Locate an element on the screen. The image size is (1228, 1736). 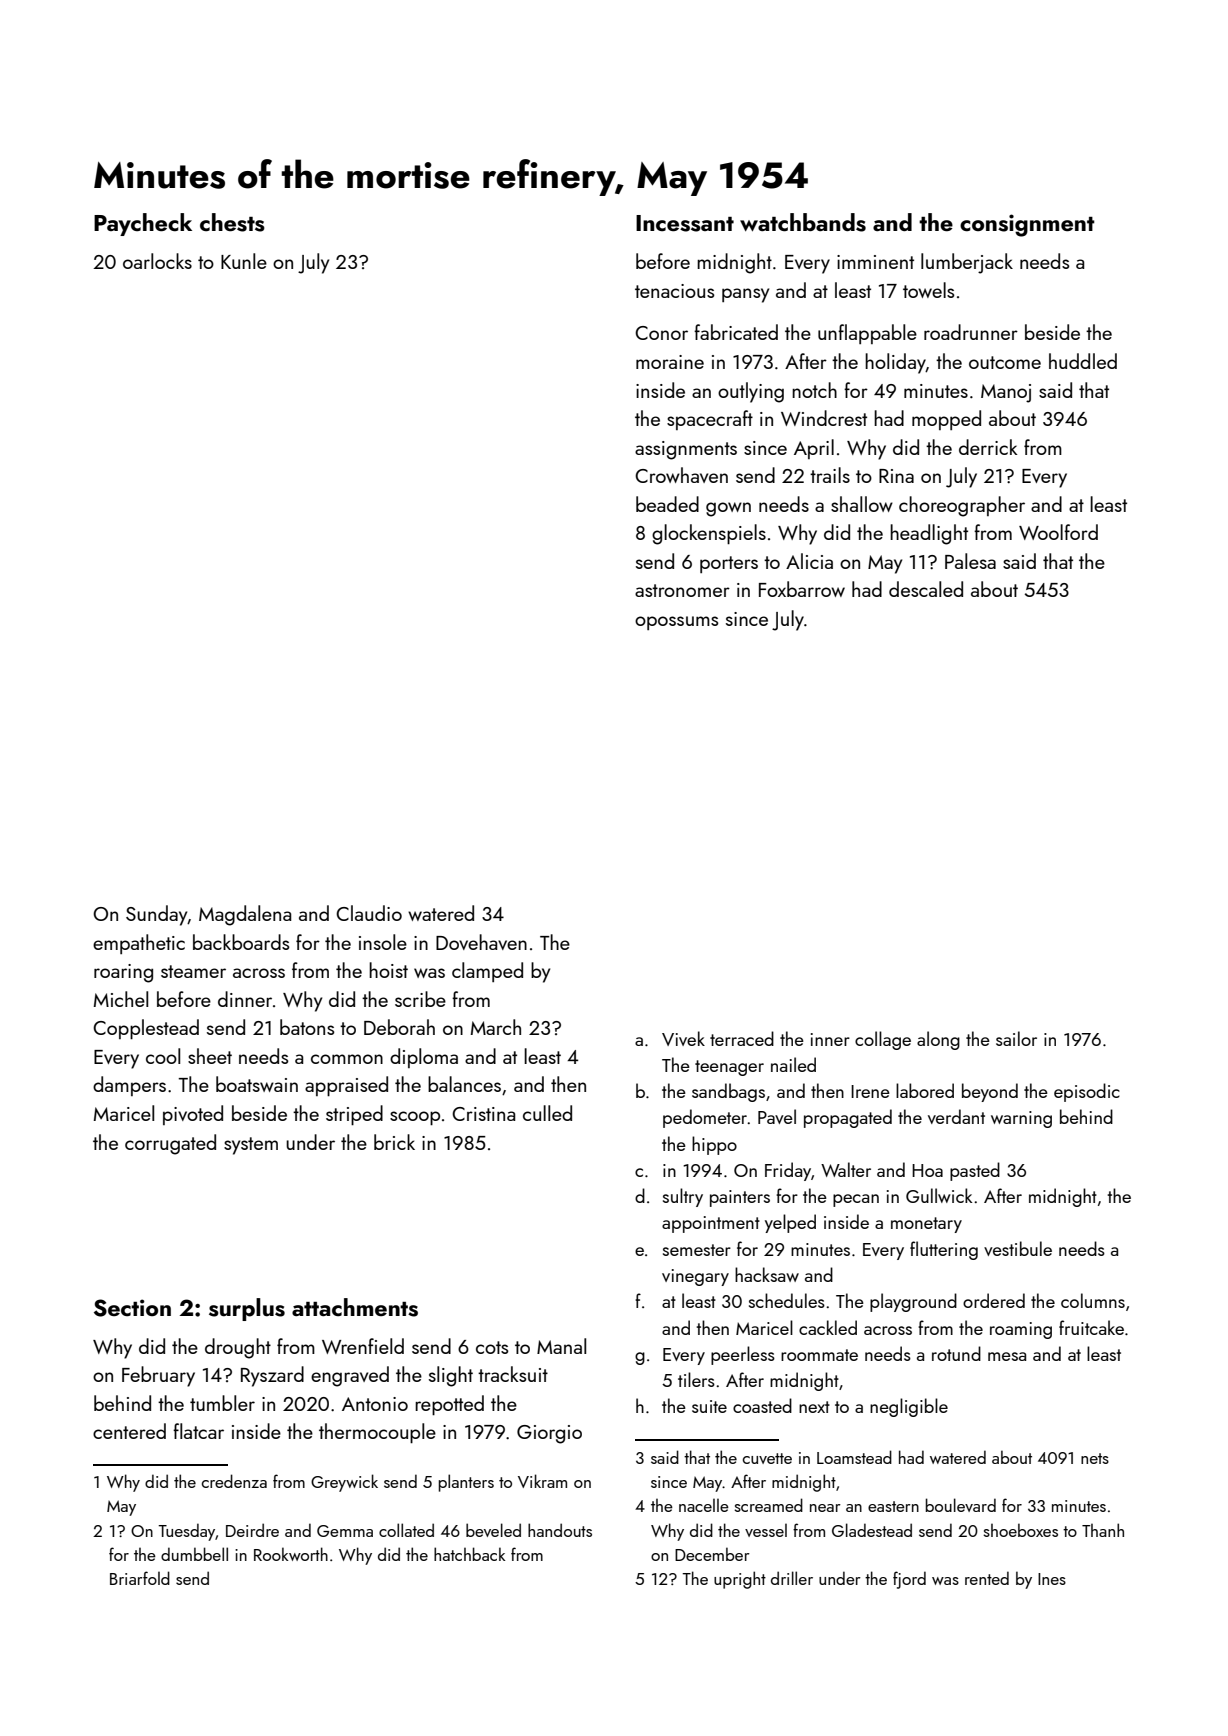
opossums is located at coordinates (676, 623).
